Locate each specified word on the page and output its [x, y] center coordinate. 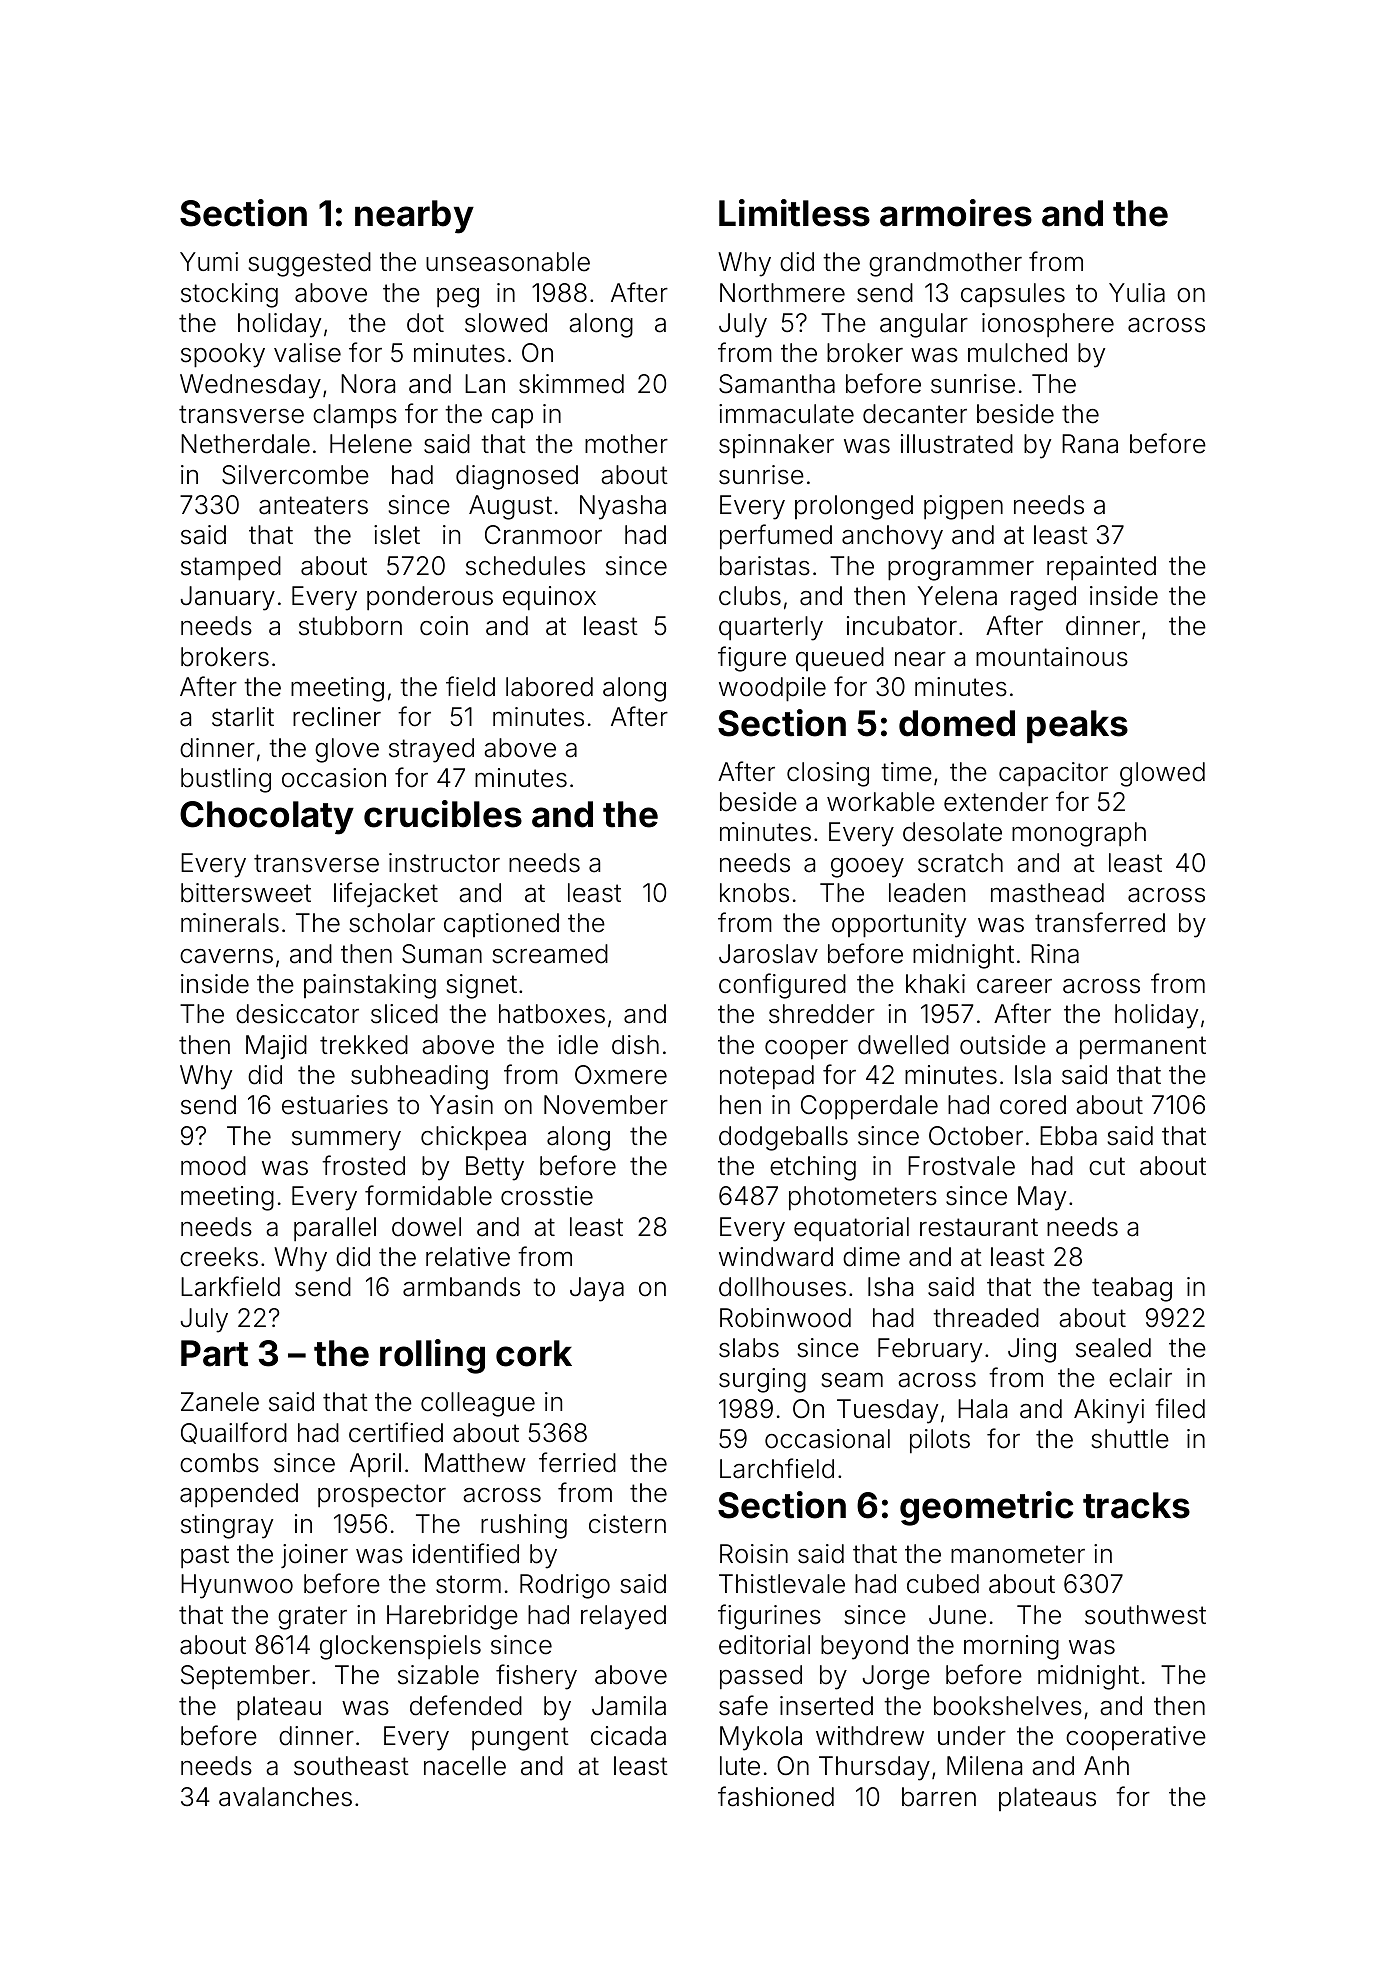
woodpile [772, 689]
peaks [1077, 726]
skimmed [571, 384]
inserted [826, 1706]
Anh [1106, 1765]
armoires [956, 213]
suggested [309, 264]
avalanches [285, 1797]
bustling [226, 780]
